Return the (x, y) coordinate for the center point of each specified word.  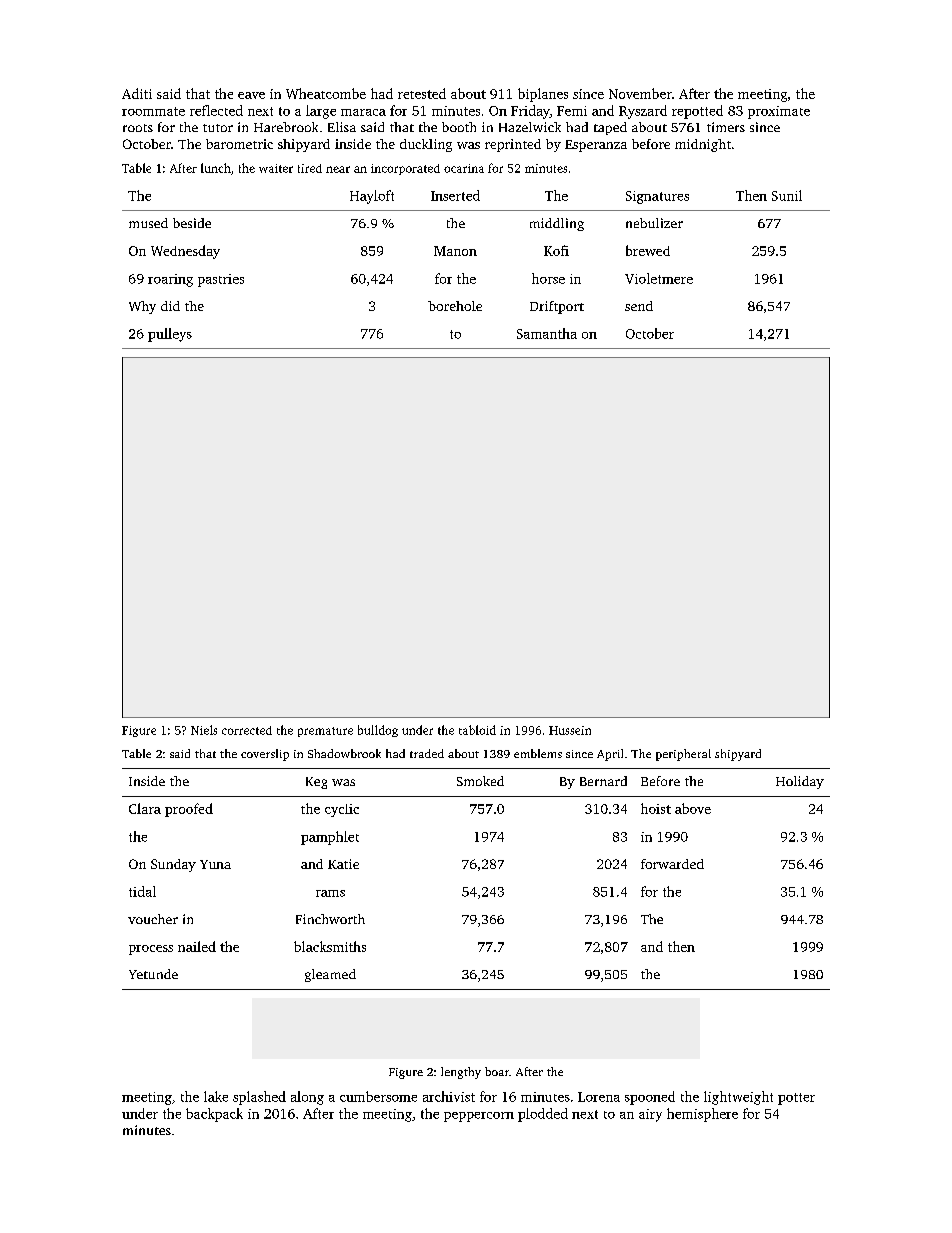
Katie (343, 864)
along (307, 1098)
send (639, 306)
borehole (455, 306)
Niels (204, 730)
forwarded (672, 864)
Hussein (570, 730)
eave (251, 95)
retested (422, 93)
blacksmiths (330, 946)
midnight (703, 145)
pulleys (170, 335)
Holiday (800, 782)
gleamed (330, 975)
